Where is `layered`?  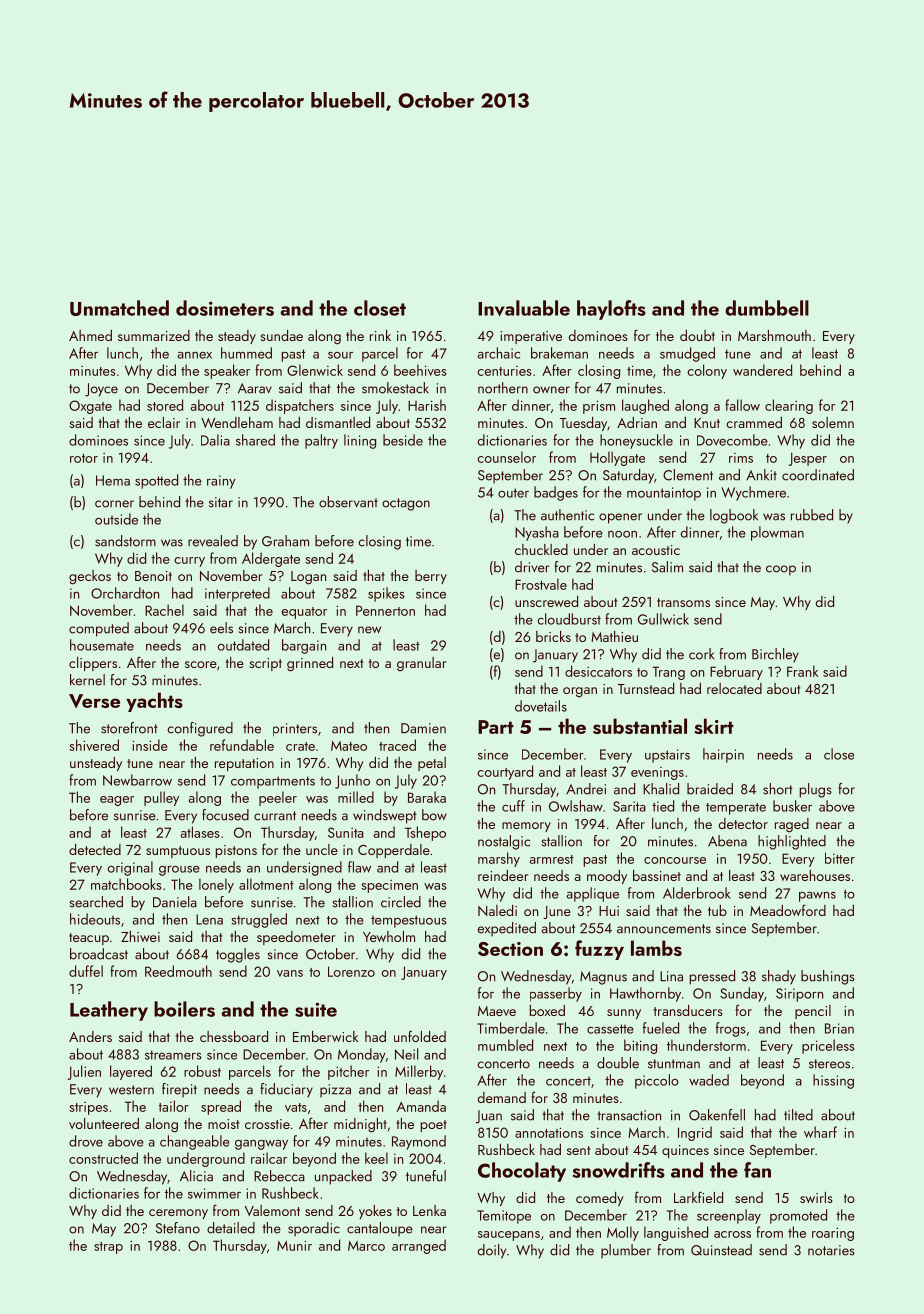 layered is located at coordinates (131, 1072).
